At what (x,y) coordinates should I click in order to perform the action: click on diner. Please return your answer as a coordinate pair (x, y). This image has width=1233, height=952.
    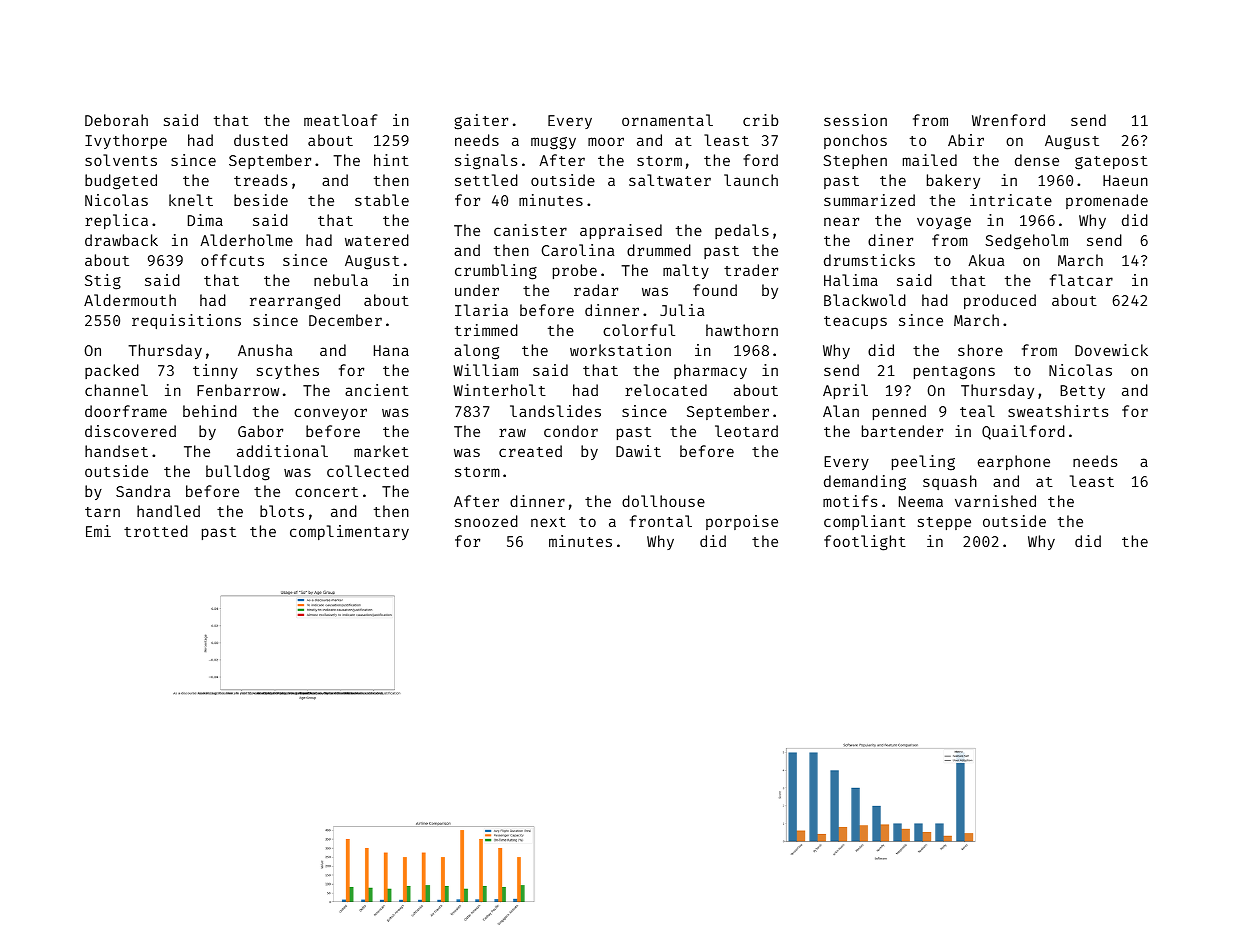
    Looking at the image, I should click on (890, 240).
